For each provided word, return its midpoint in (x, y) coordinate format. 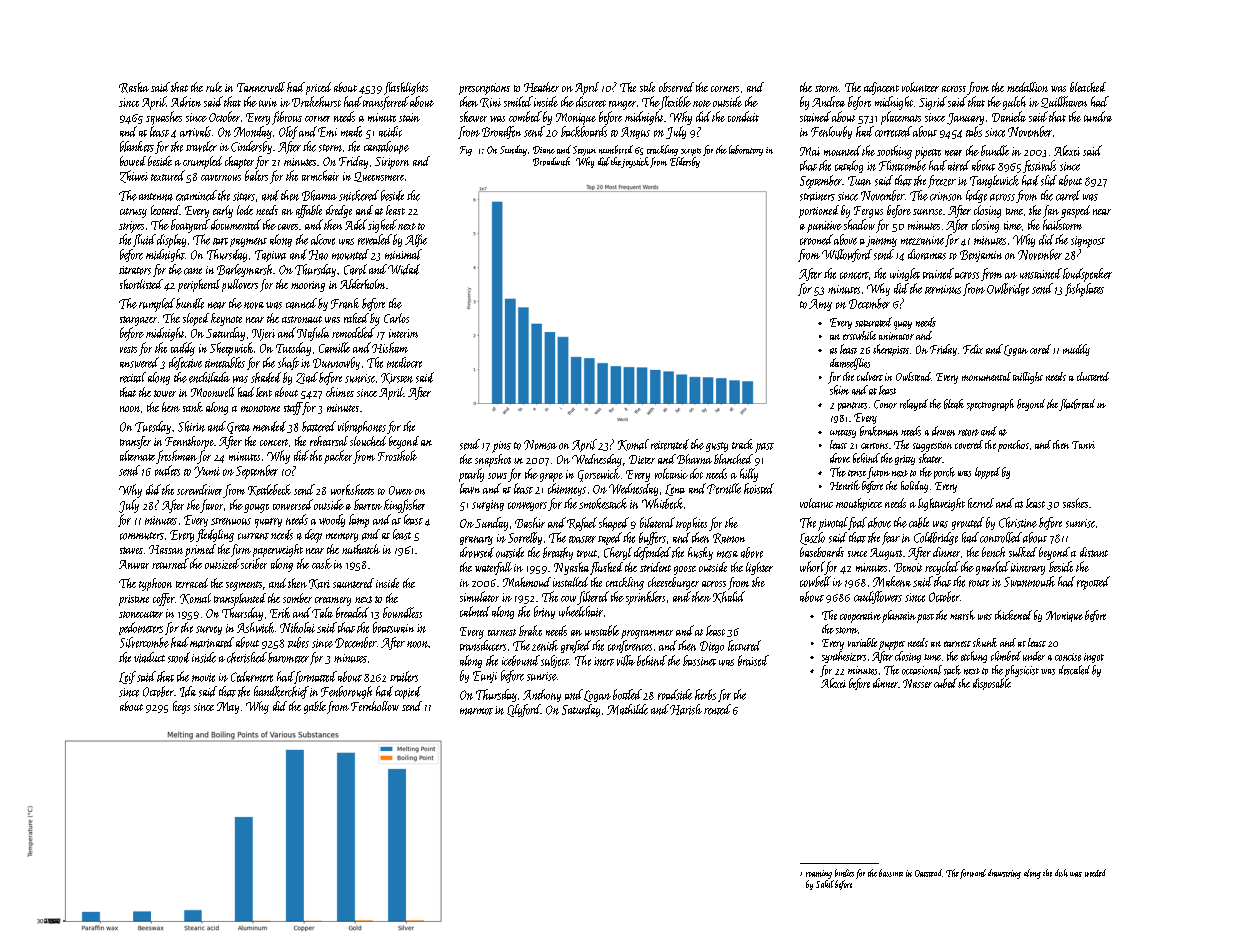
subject (555, 661)
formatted (315, 677)
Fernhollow (375, 706)
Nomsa (540, 445)
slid (1049, 180)
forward (973, 874)
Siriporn (392, 163)
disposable (992, 684)
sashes (1075, 503)
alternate (137, 455)
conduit (743, 116)
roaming (819, 874)
